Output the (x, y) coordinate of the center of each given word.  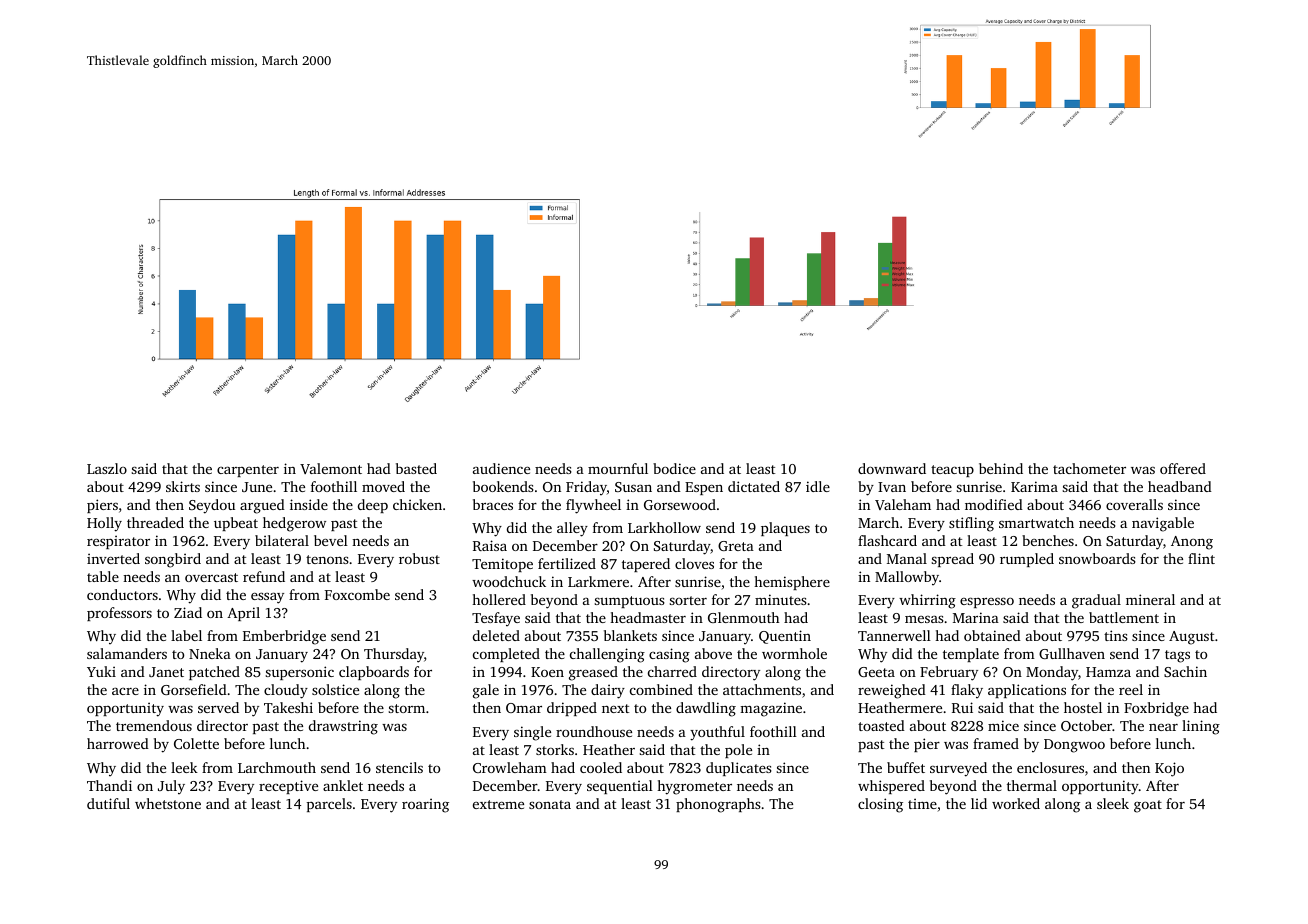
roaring (425, 805)
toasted (881, 725)
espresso (987, 602)
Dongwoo (1074, 746)
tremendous (154, 725)
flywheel (593, 506)
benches (1048, 540)
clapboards (374, 673)
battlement (1124, 617)
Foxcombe (357, 594)
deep (373, 506)
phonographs (718, 805)
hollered (499, 599)
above (713, 653)
